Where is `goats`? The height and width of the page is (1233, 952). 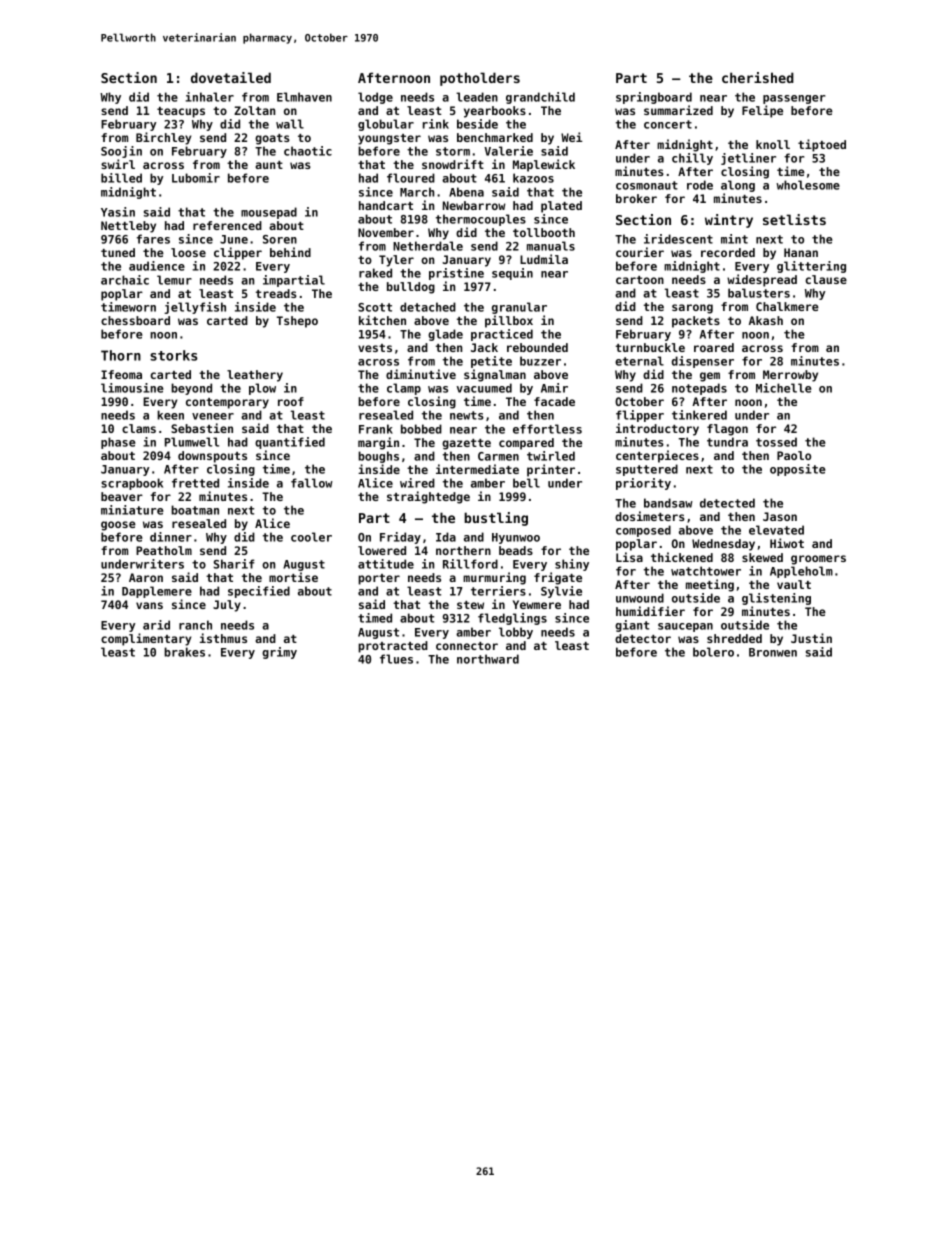 goats is located at coordinates (272, 139).
